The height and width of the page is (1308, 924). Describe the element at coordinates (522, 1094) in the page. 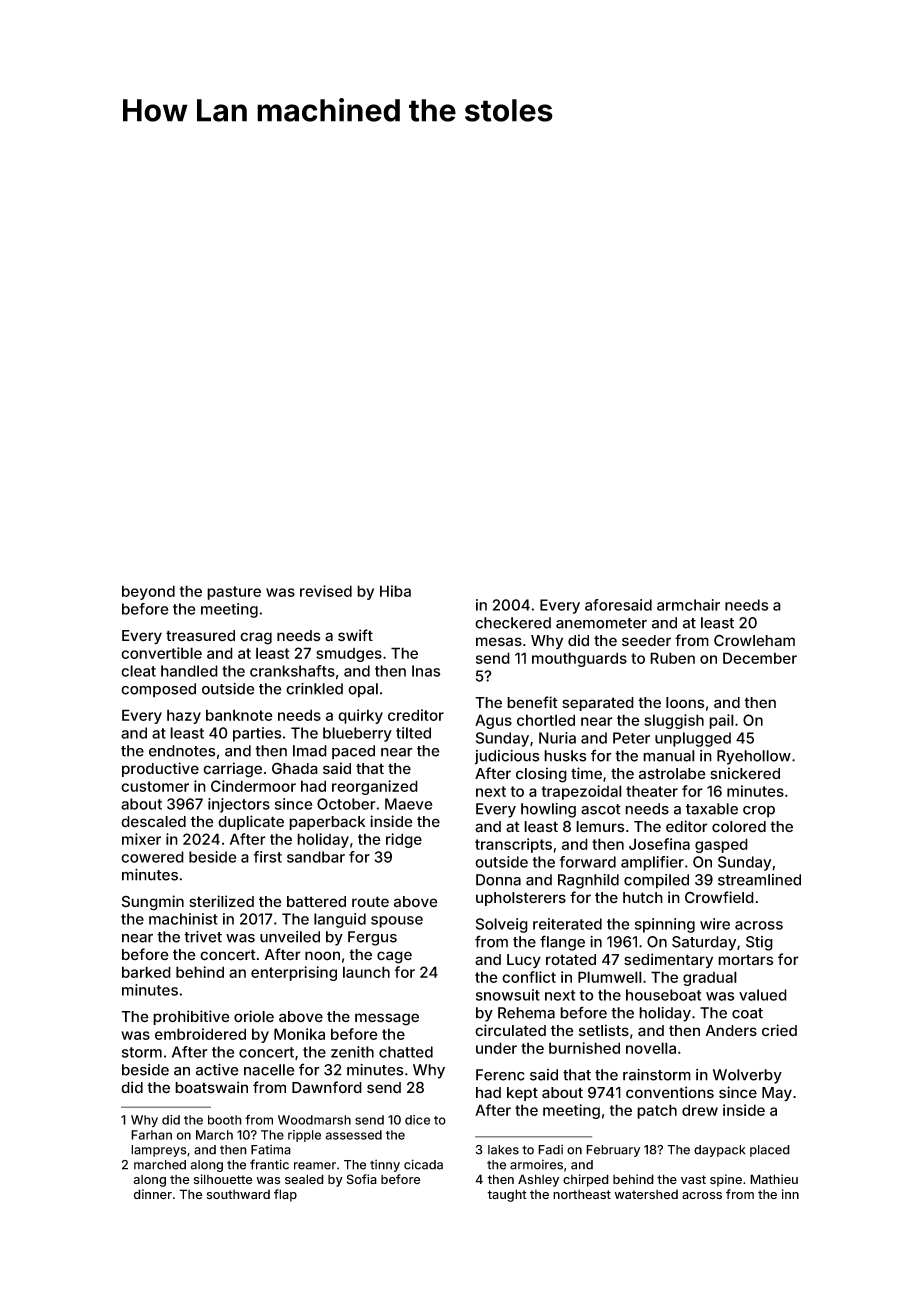

I see `kept` at that location.
